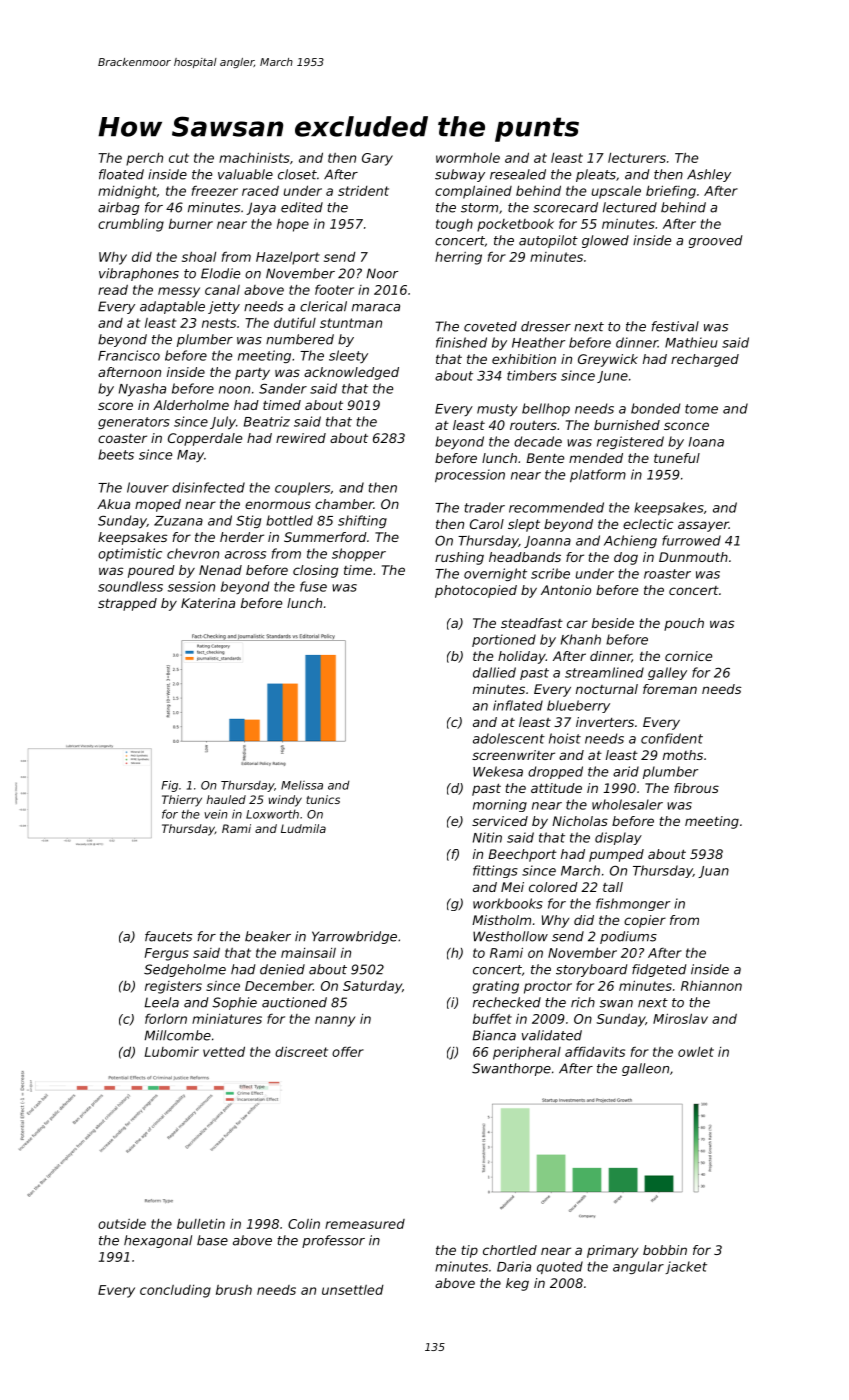  Describe the element at coordinates (675, 326) in the screenshot. I see `festival` at that location.
